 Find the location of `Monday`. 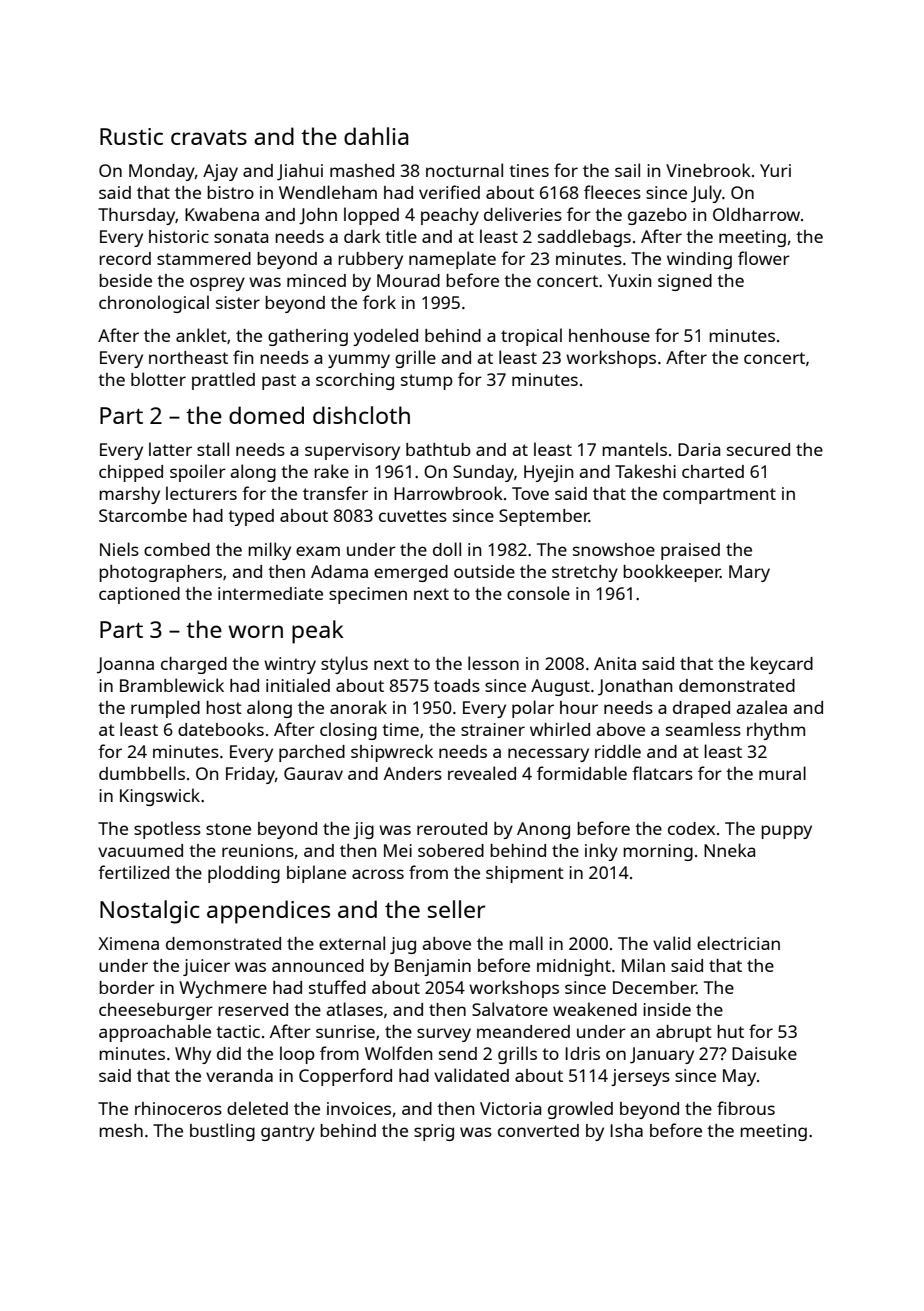

Monday is located at coordinates (162, 172).
